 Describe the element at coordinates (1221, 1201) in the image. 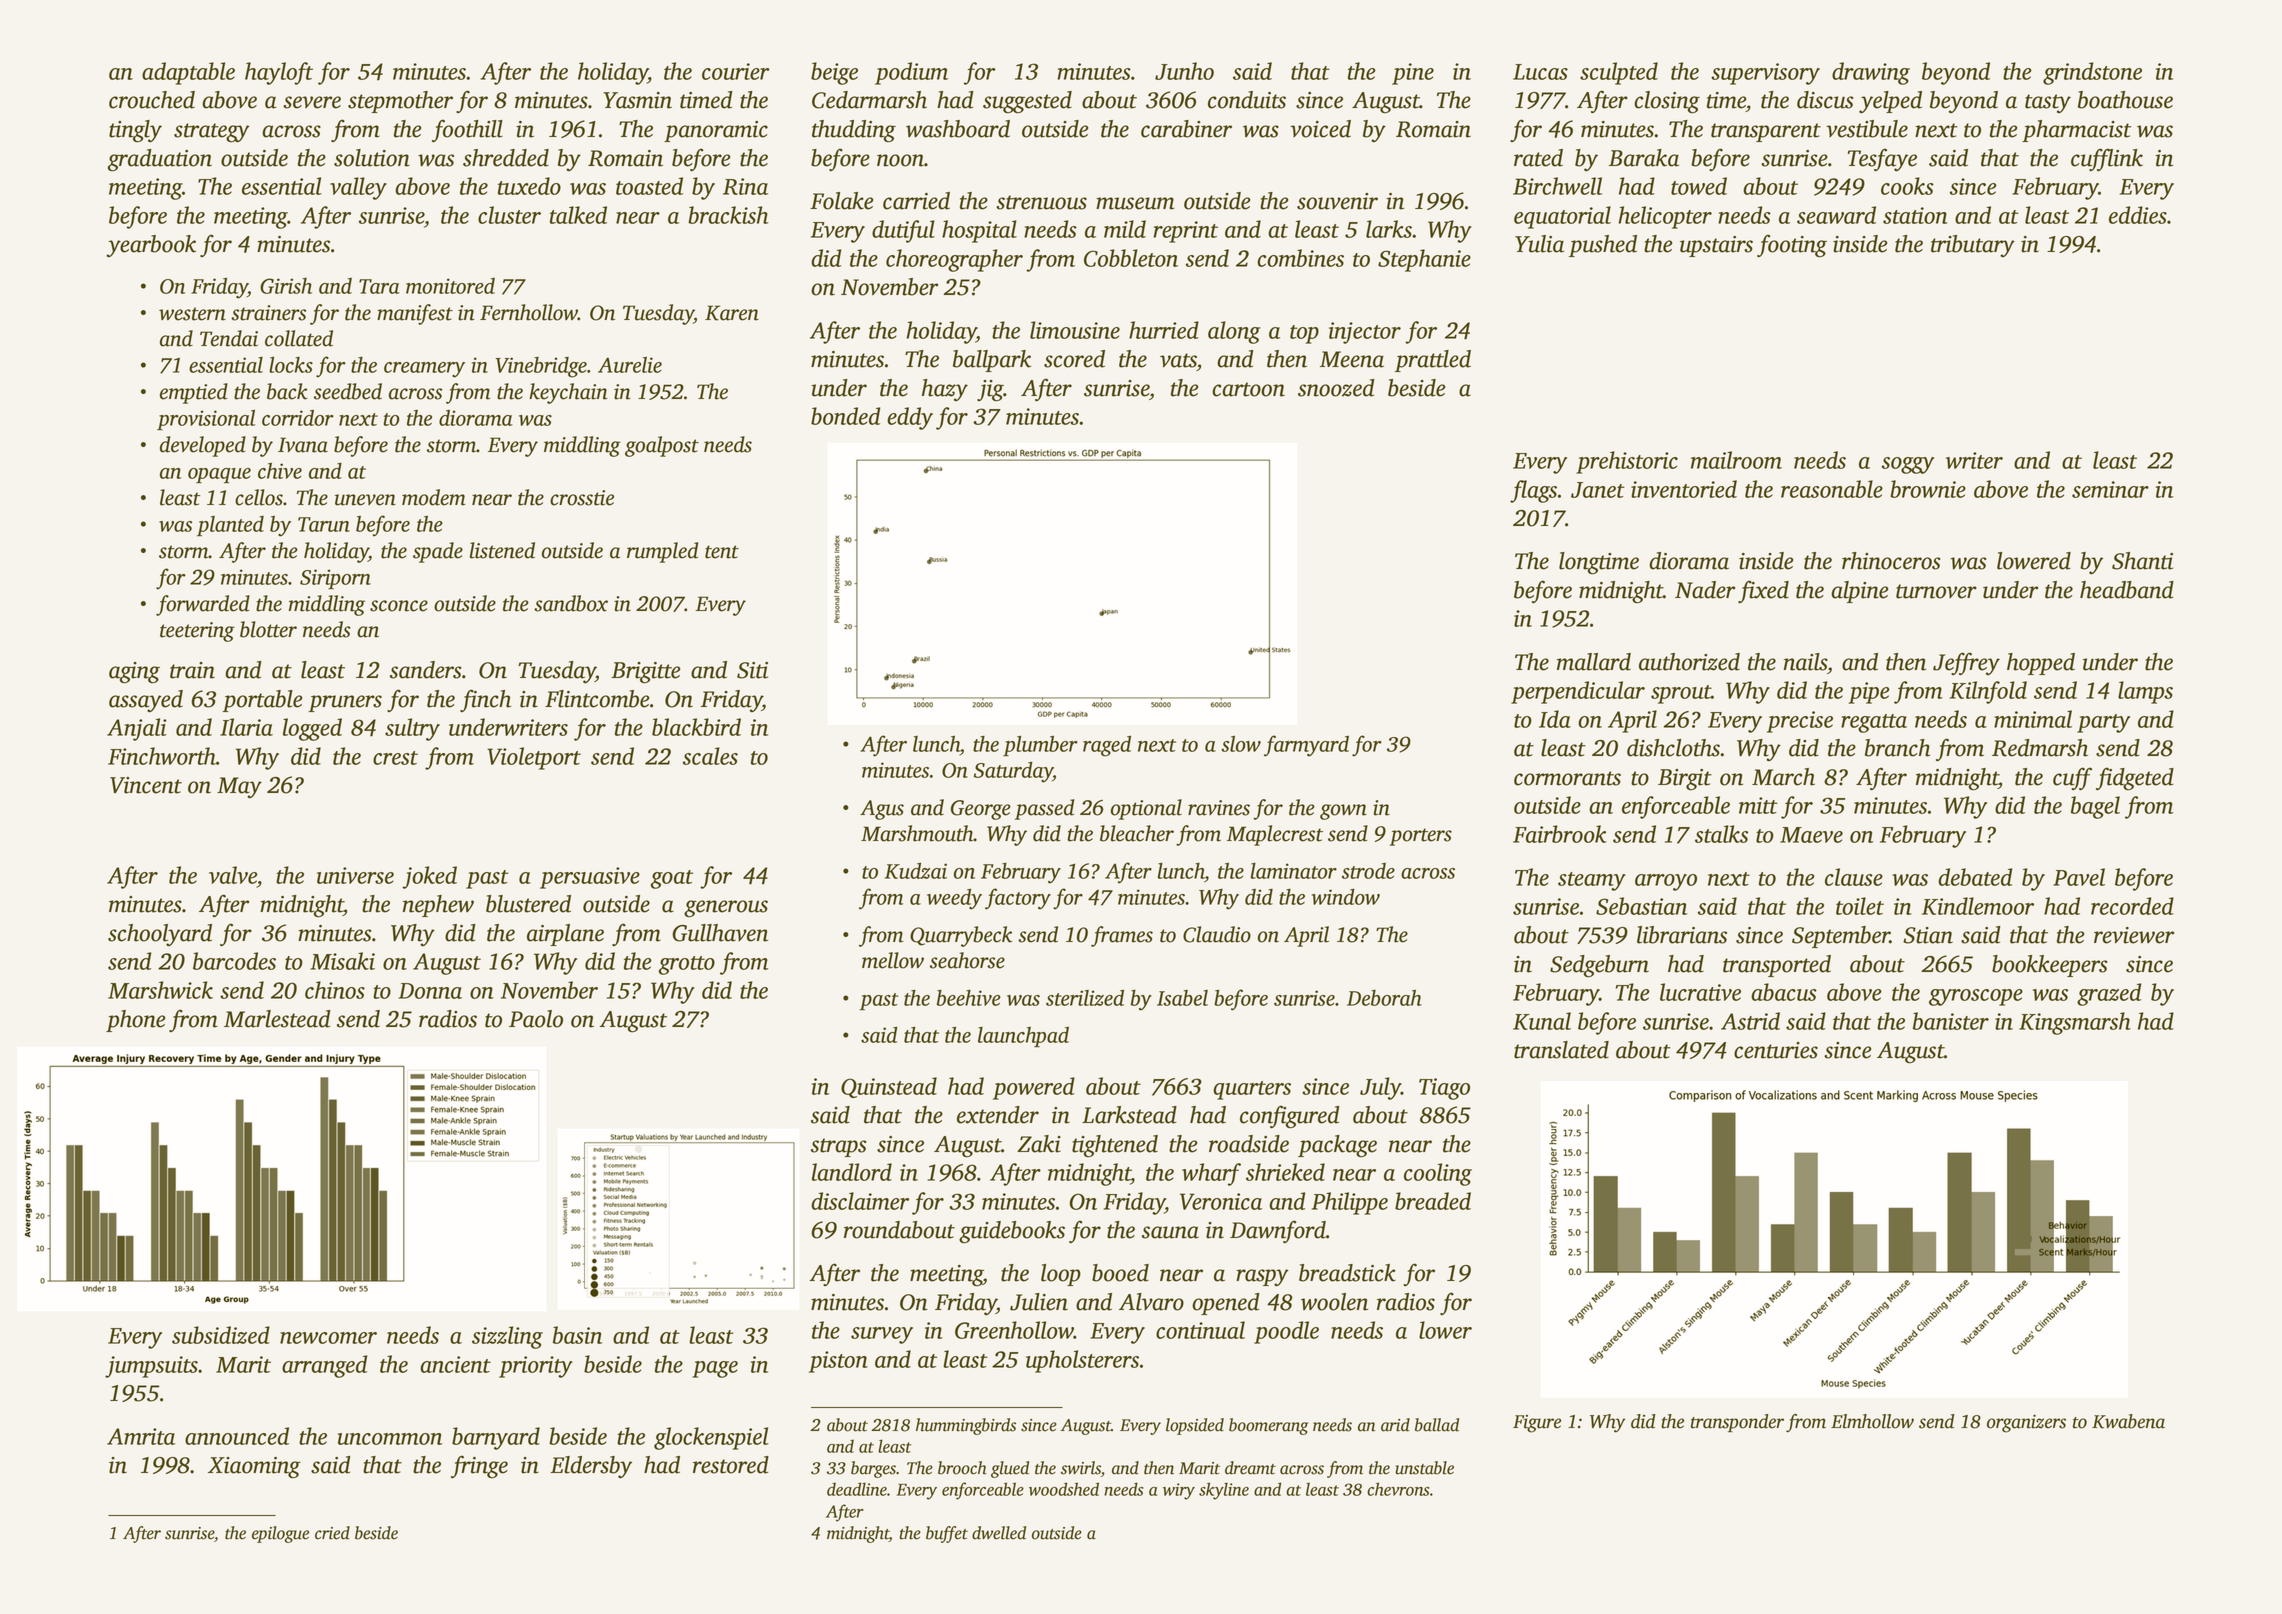

I see `Veronica` at that location.
